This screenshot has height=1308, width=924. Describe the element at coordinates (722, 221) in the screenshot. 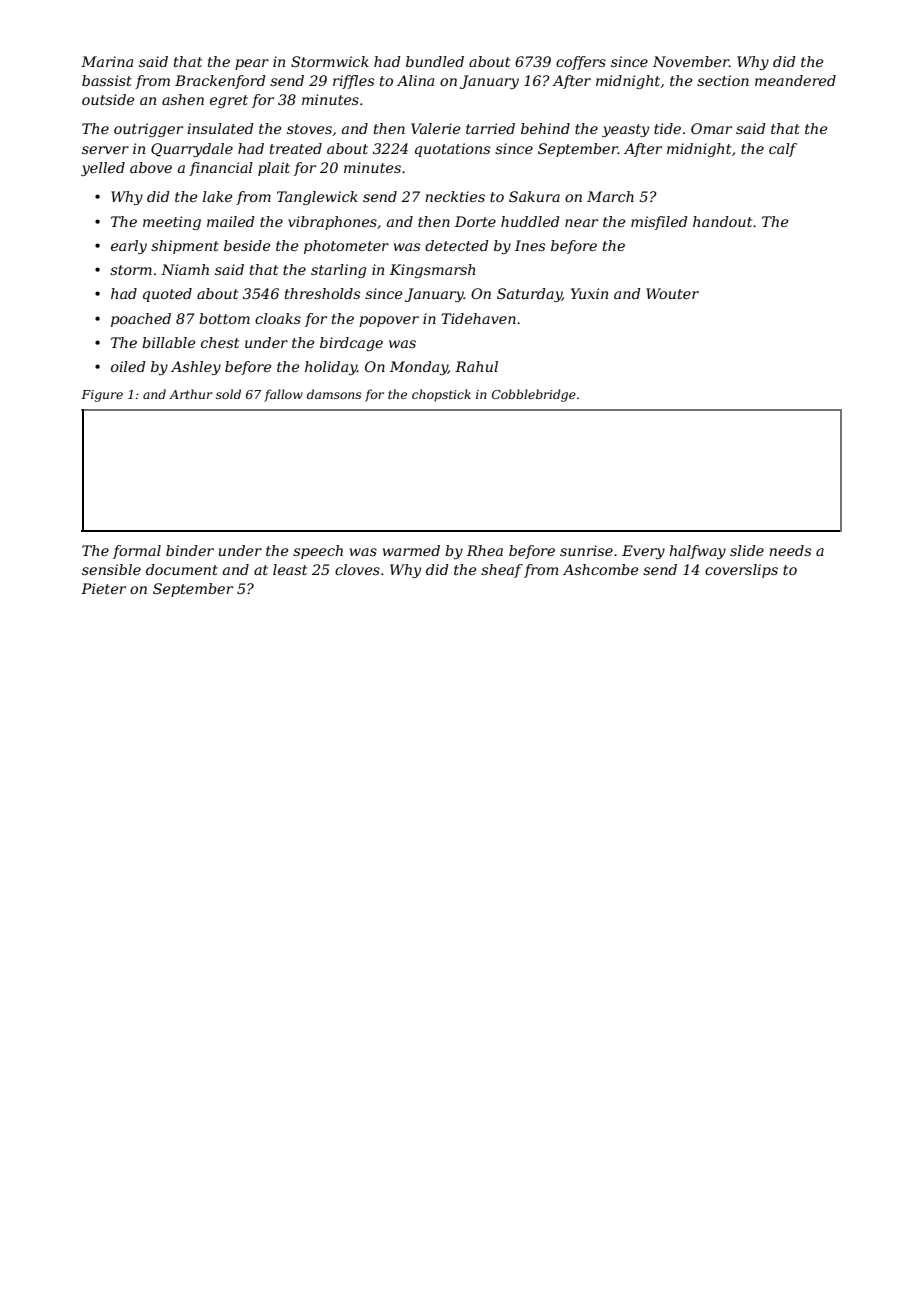

I see `handout` at that location.
